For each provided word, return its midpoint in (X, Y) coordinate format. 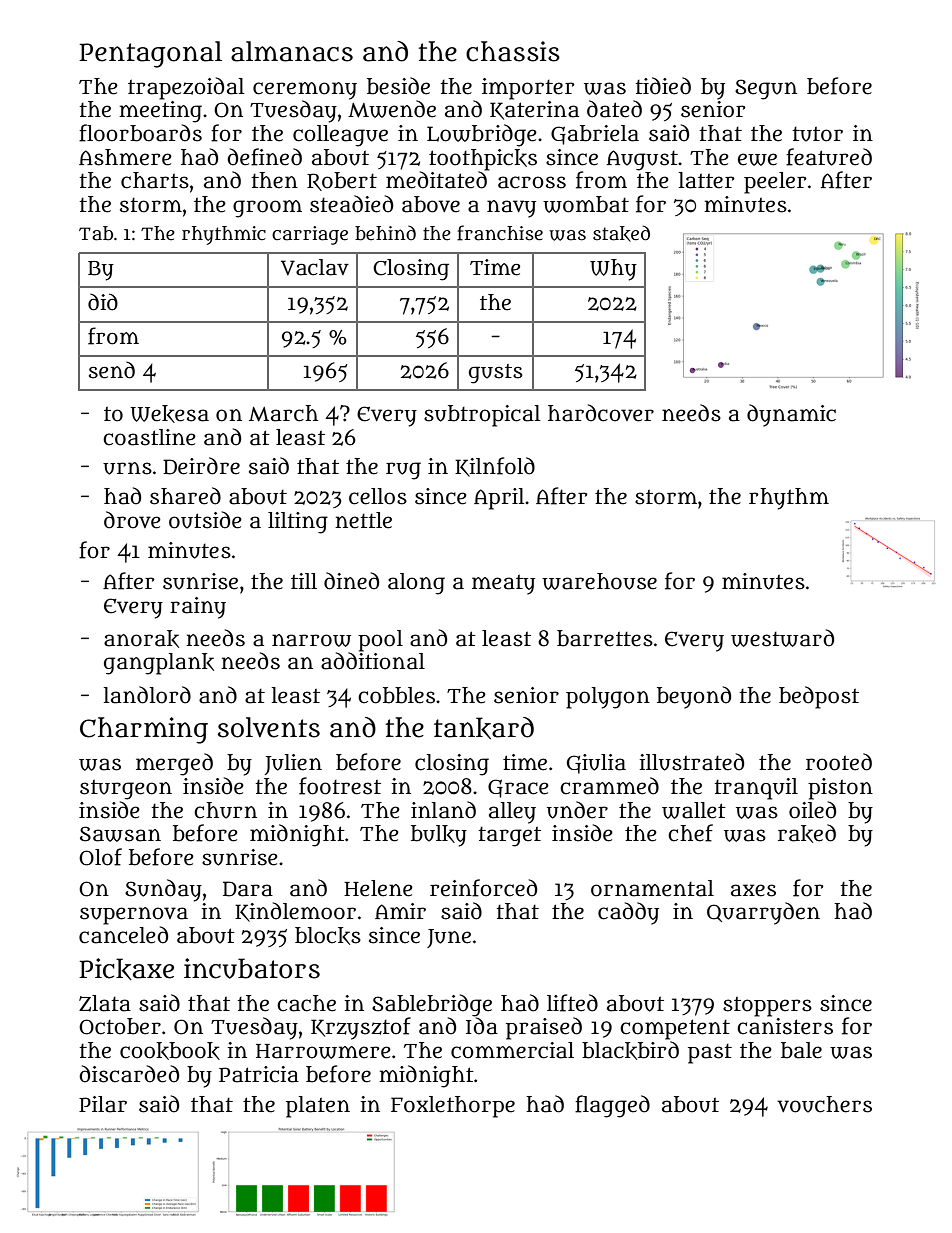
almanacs (292, 51)
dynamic (791, 415)
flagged (612, 1106)
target (510, 837)
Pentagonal (150, 54)
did (103, 302)
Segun (766, 89)
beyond (694, 697)
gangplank (159, 664)
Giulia (596, 764)
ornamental (652, 888)
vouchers (824, 1104)
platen (318, 1107)
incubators (252, 968)
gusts (496, 374)
